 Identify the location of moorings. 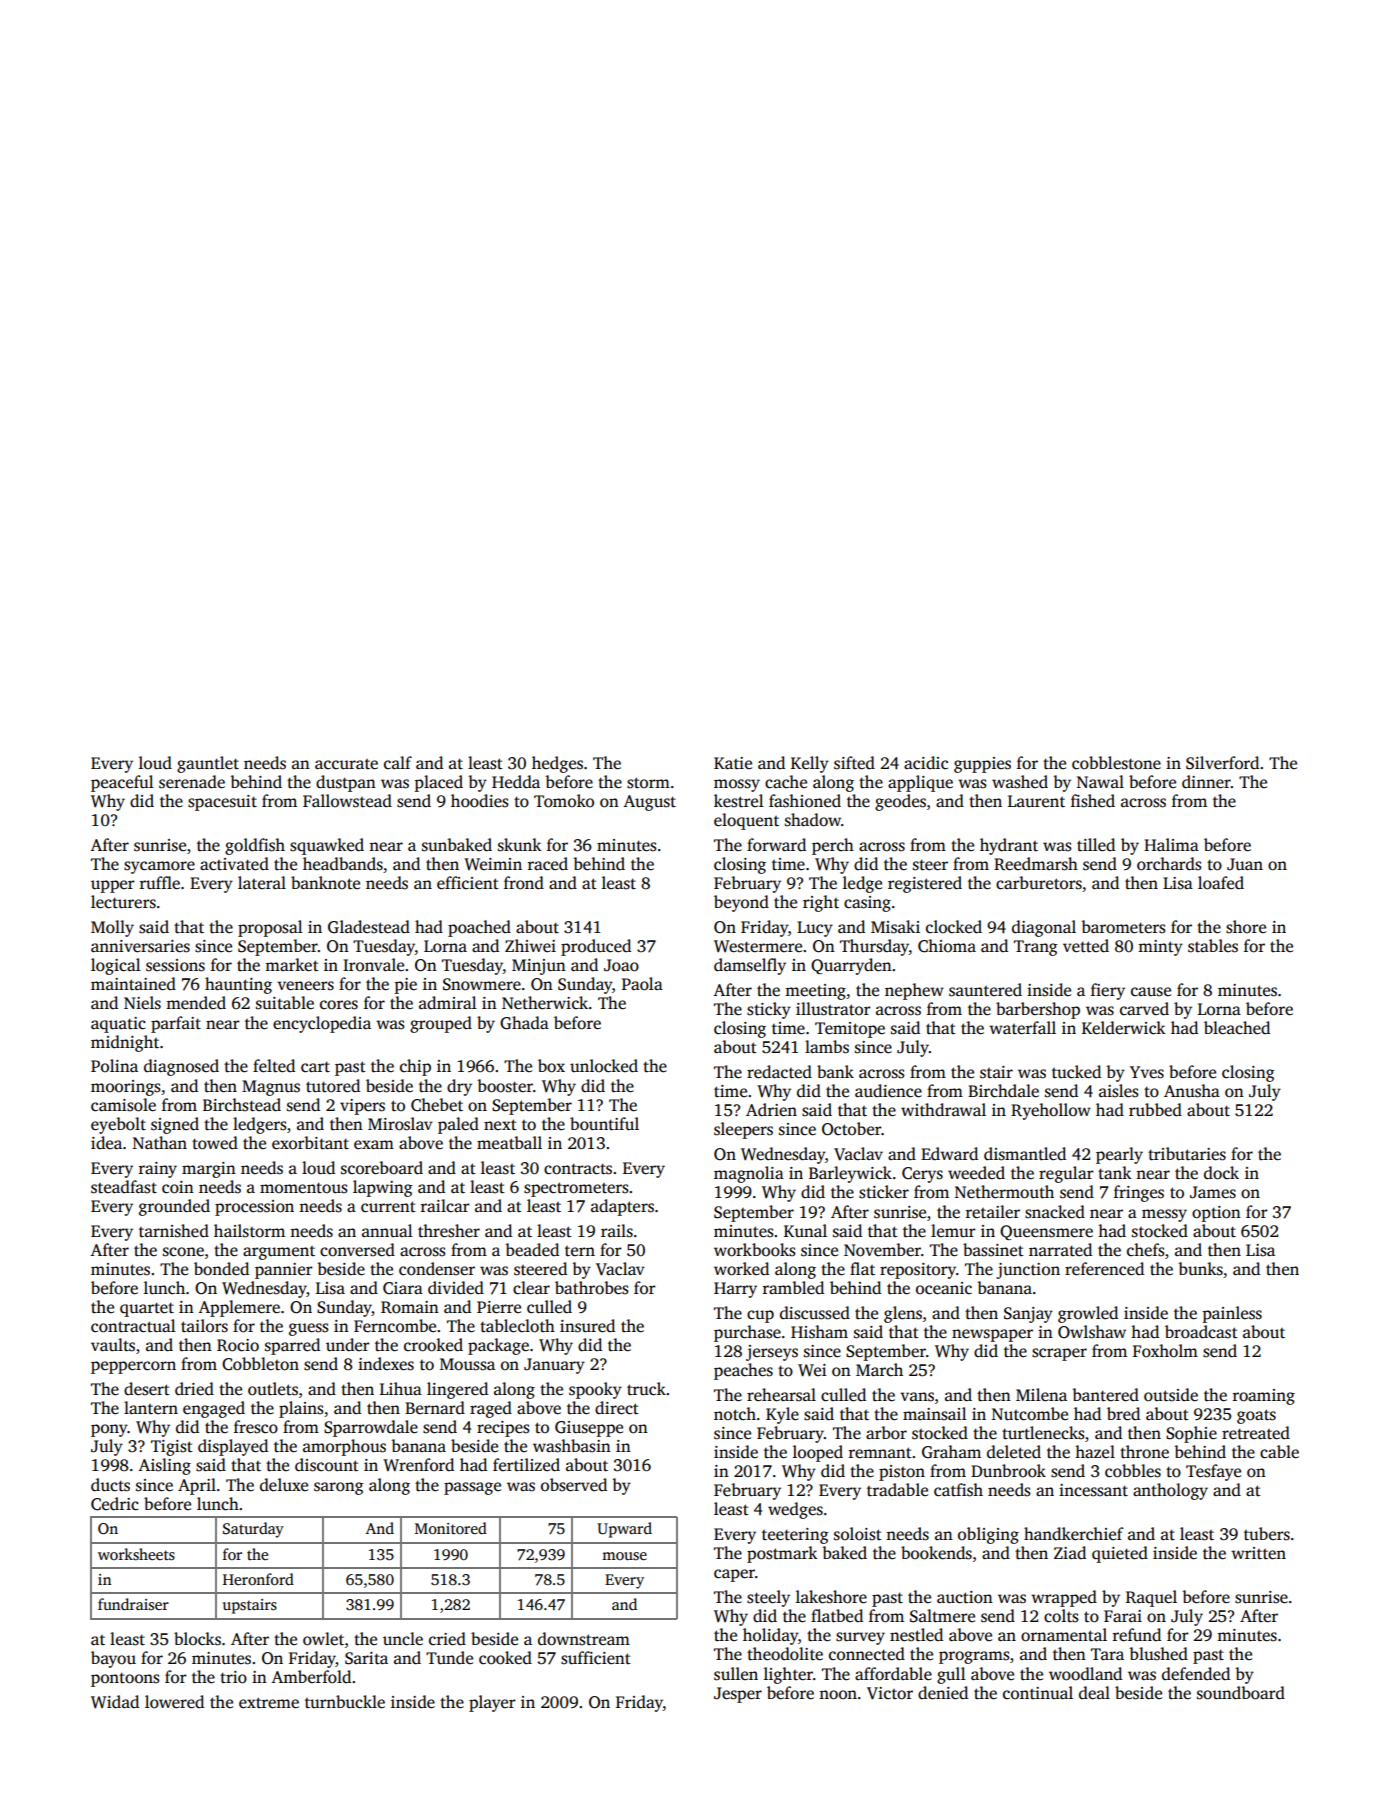
(126, 1088).
